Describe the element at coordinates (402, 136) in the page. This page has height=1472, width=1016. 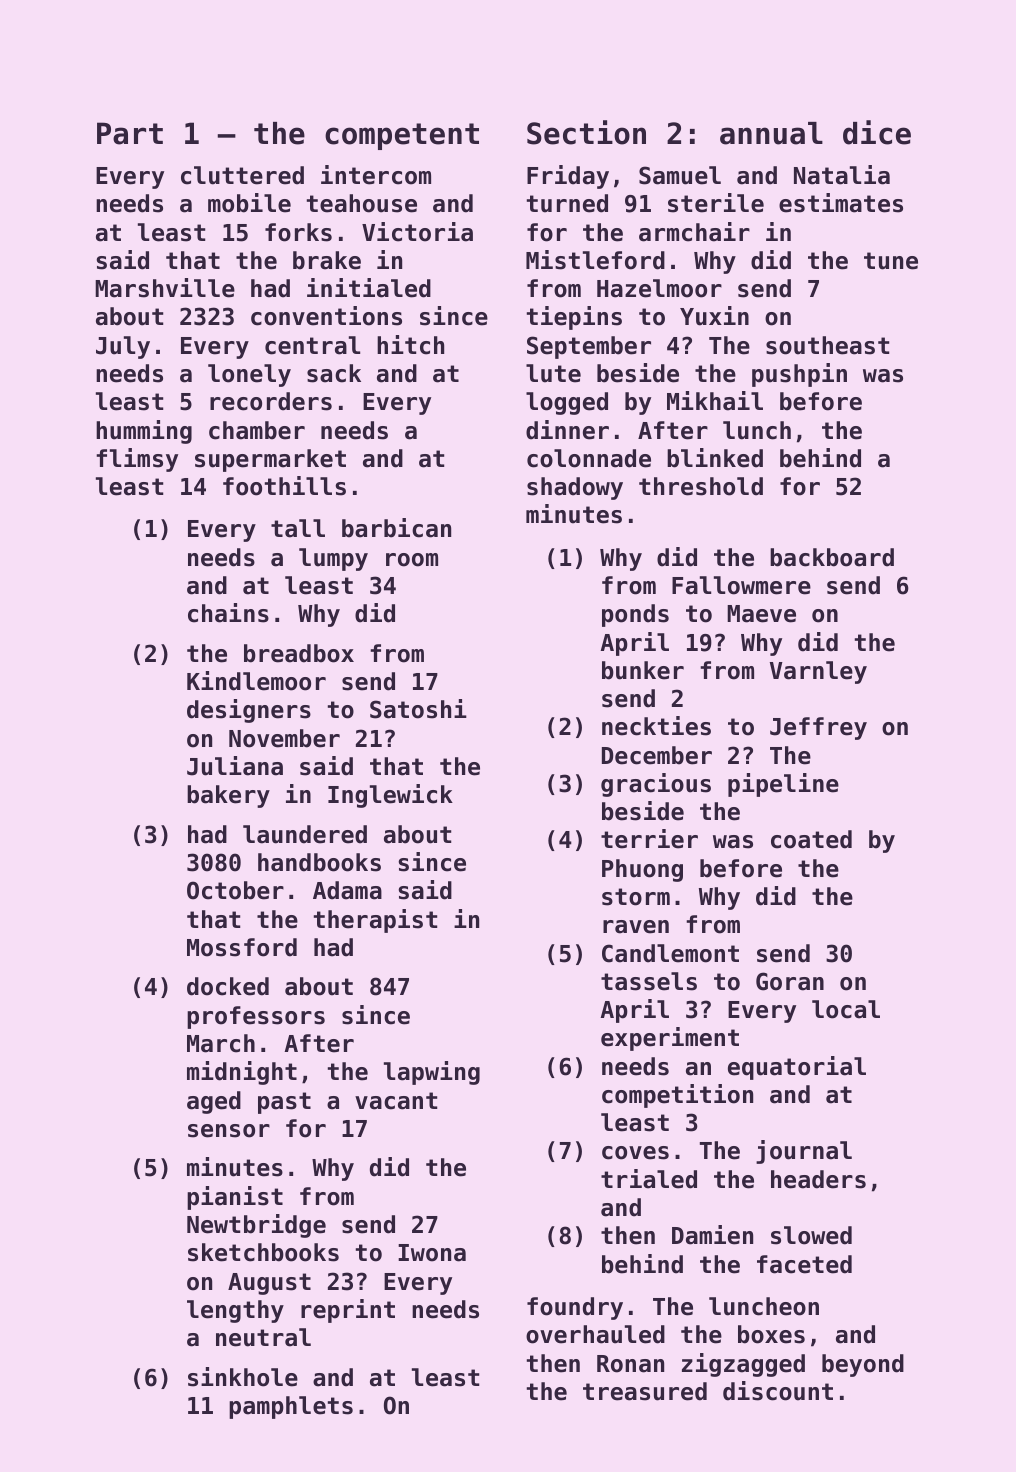
I see `competent` at that location.
